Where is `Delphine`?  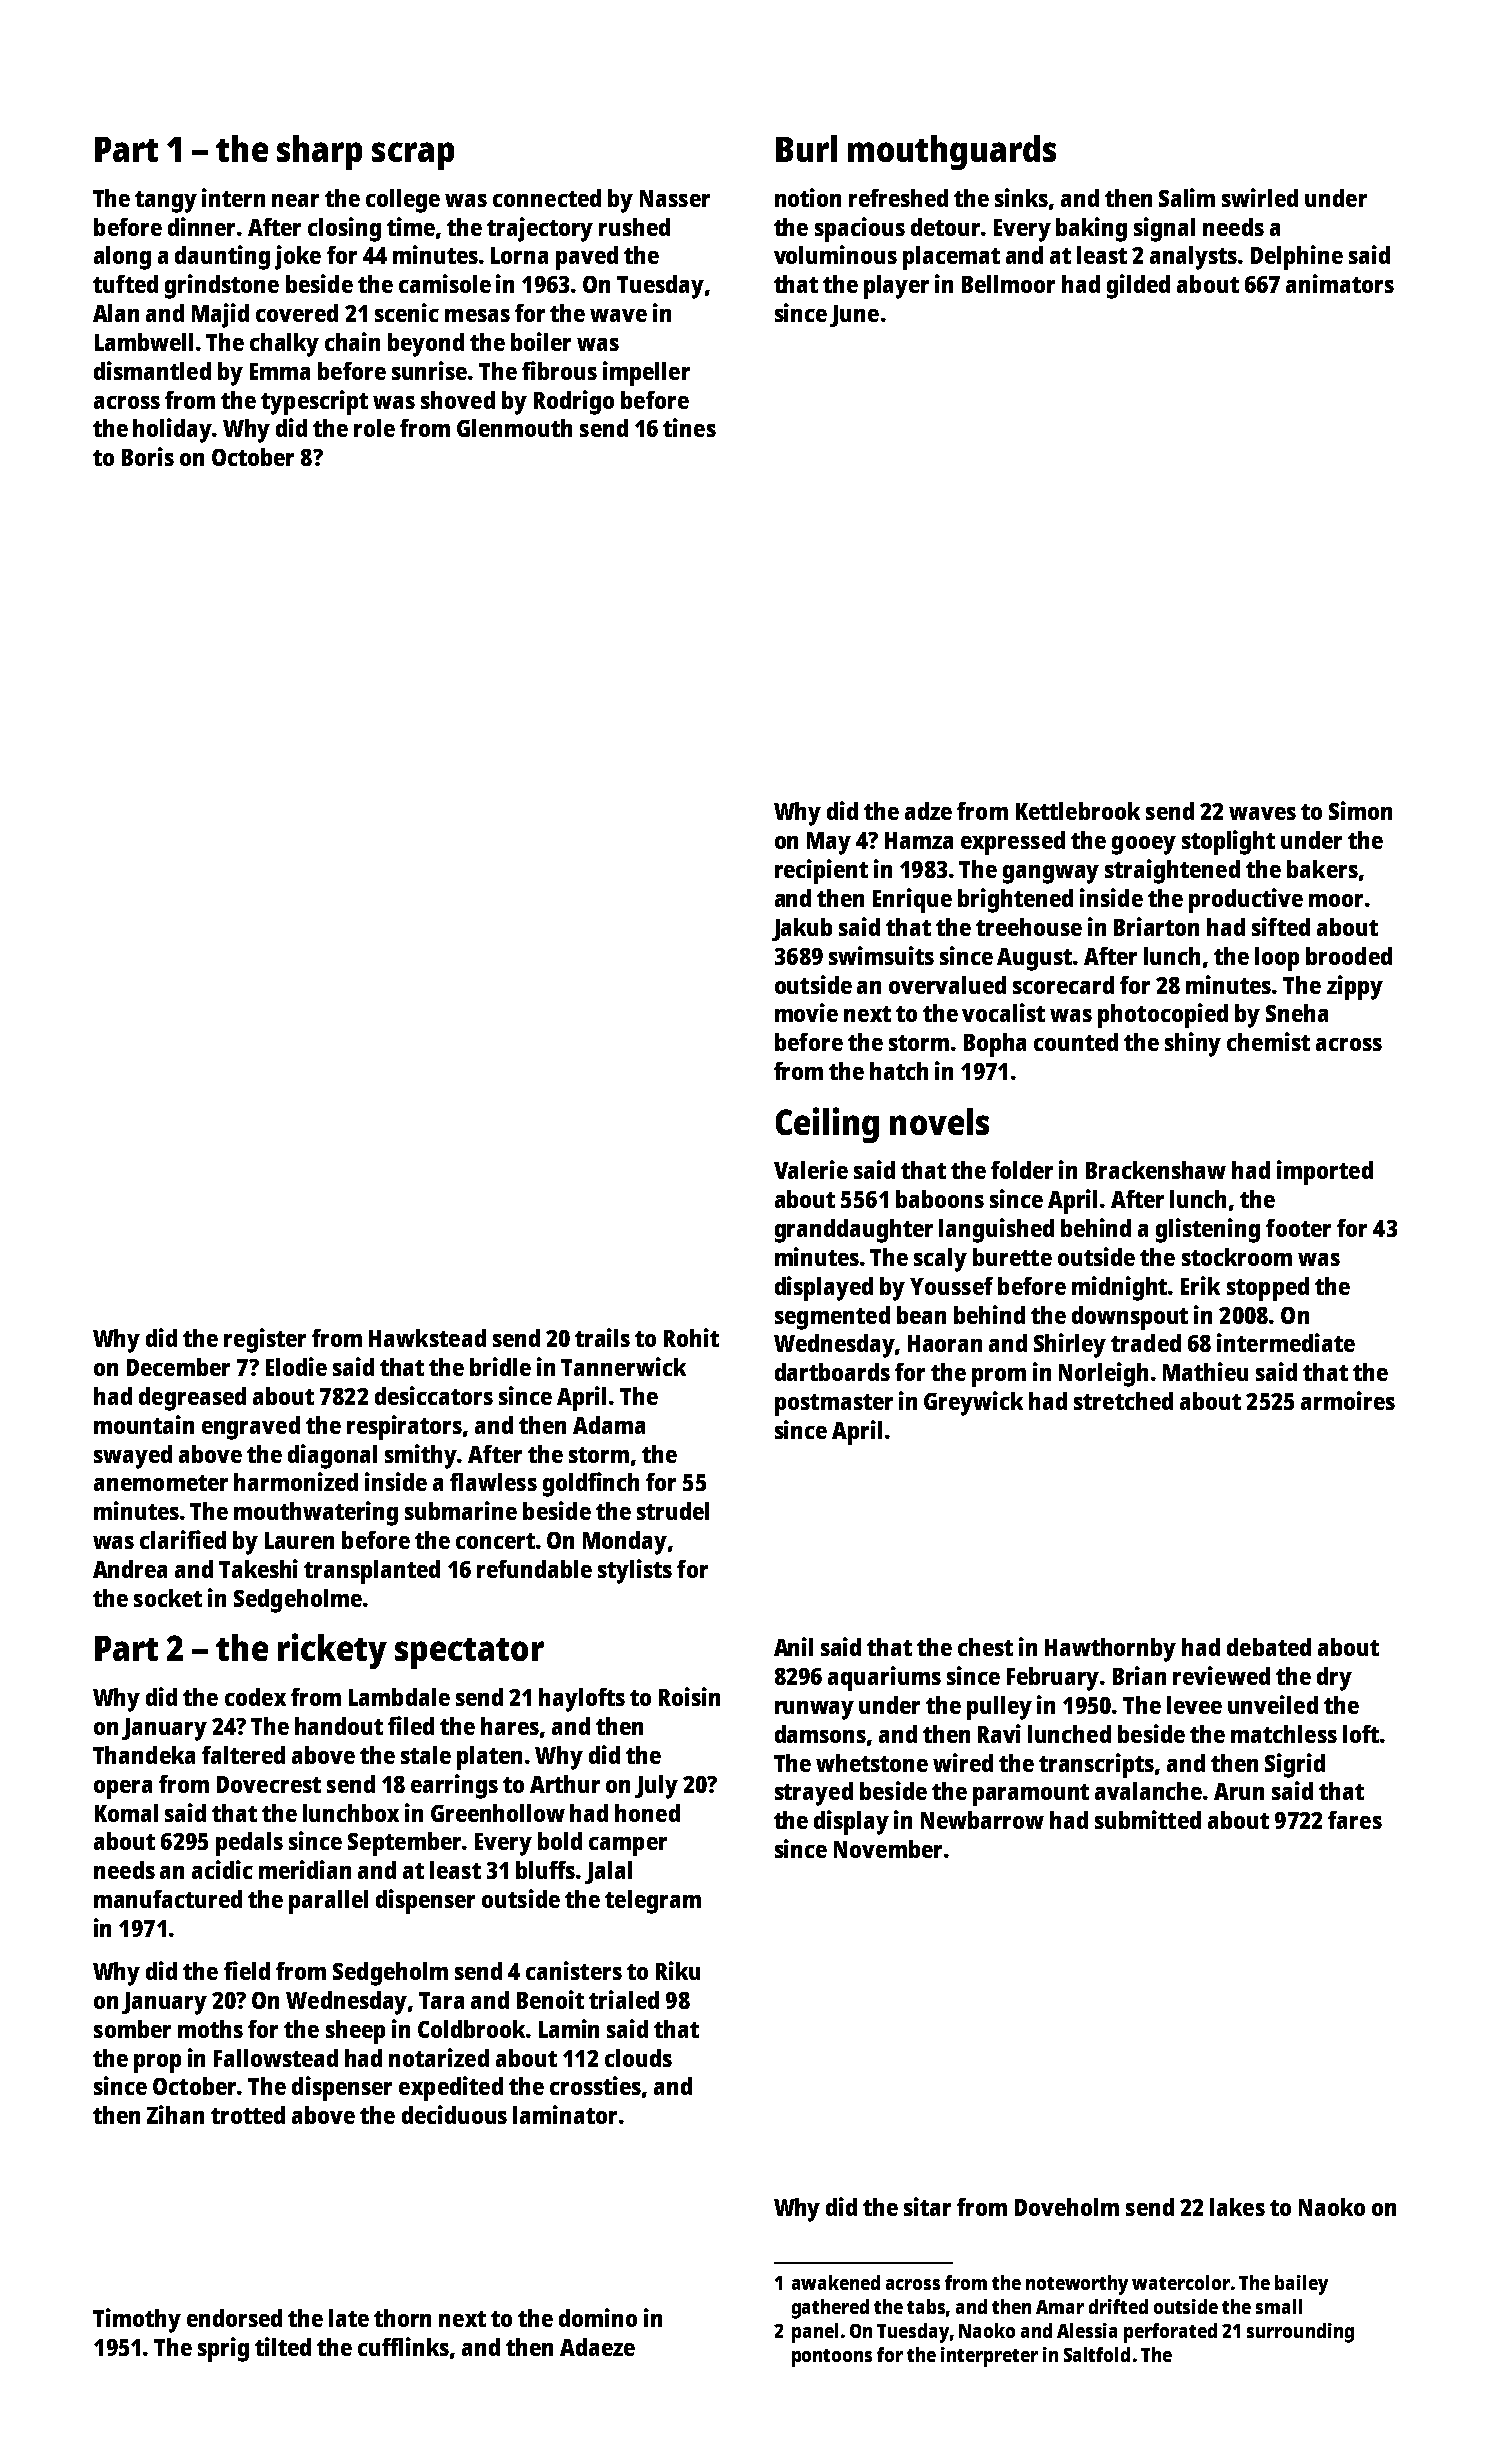
Delphine is located at coordinates (1297, 257).
